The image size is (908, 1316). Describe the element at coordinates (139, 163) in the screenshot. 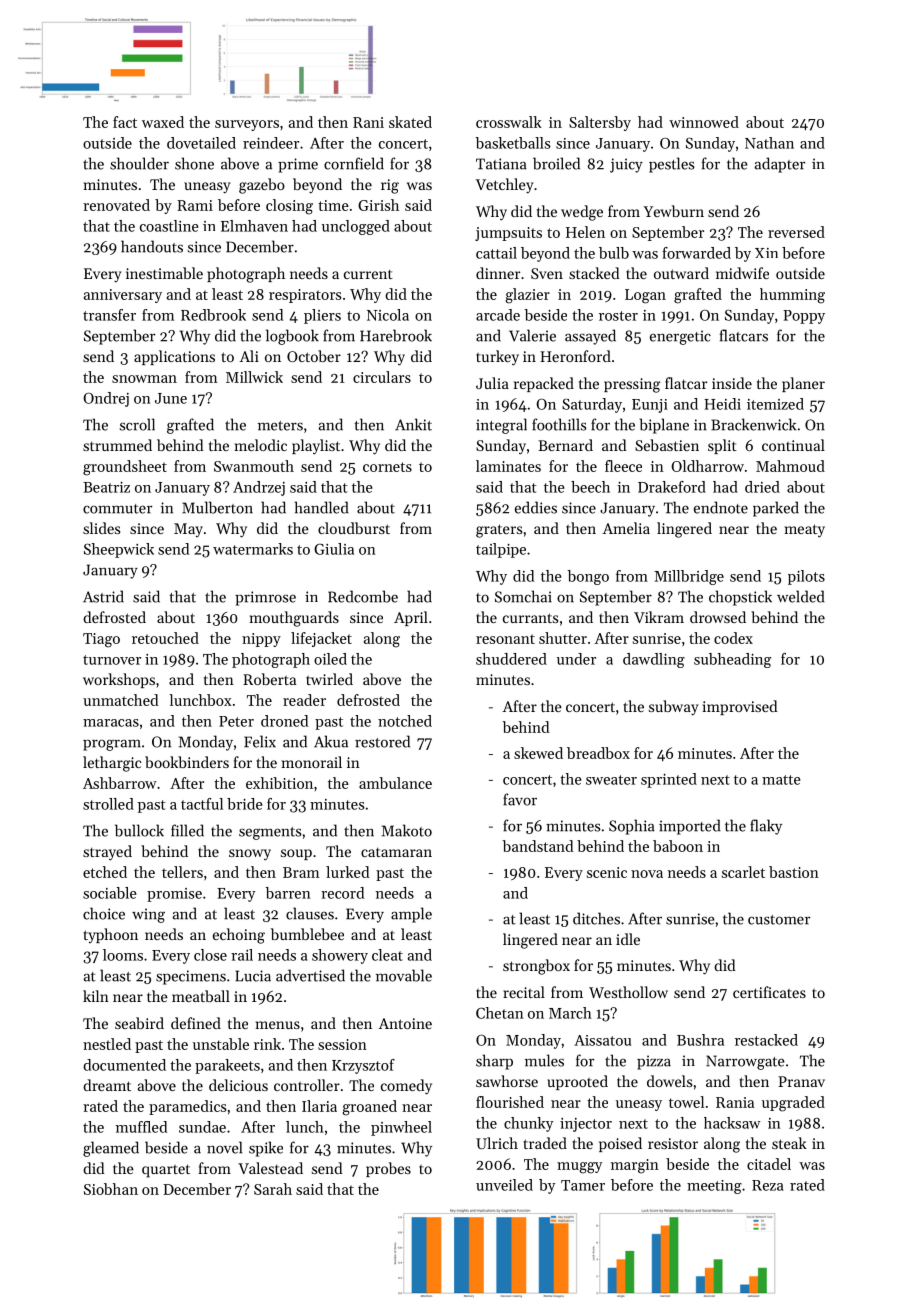

I see `shoulder` at that location.
